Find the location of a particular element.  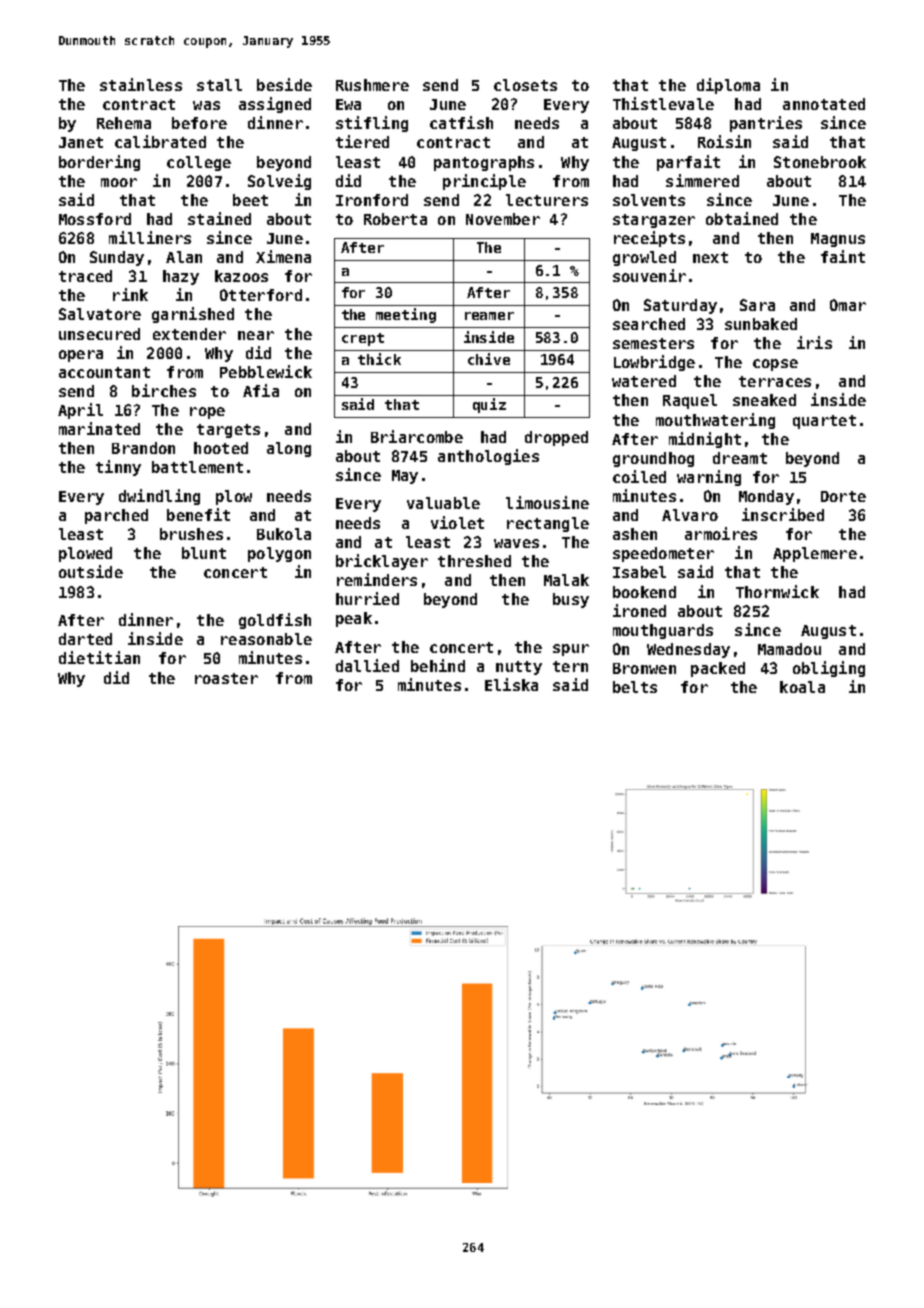

stainless is located at coordinates (141, 84).
